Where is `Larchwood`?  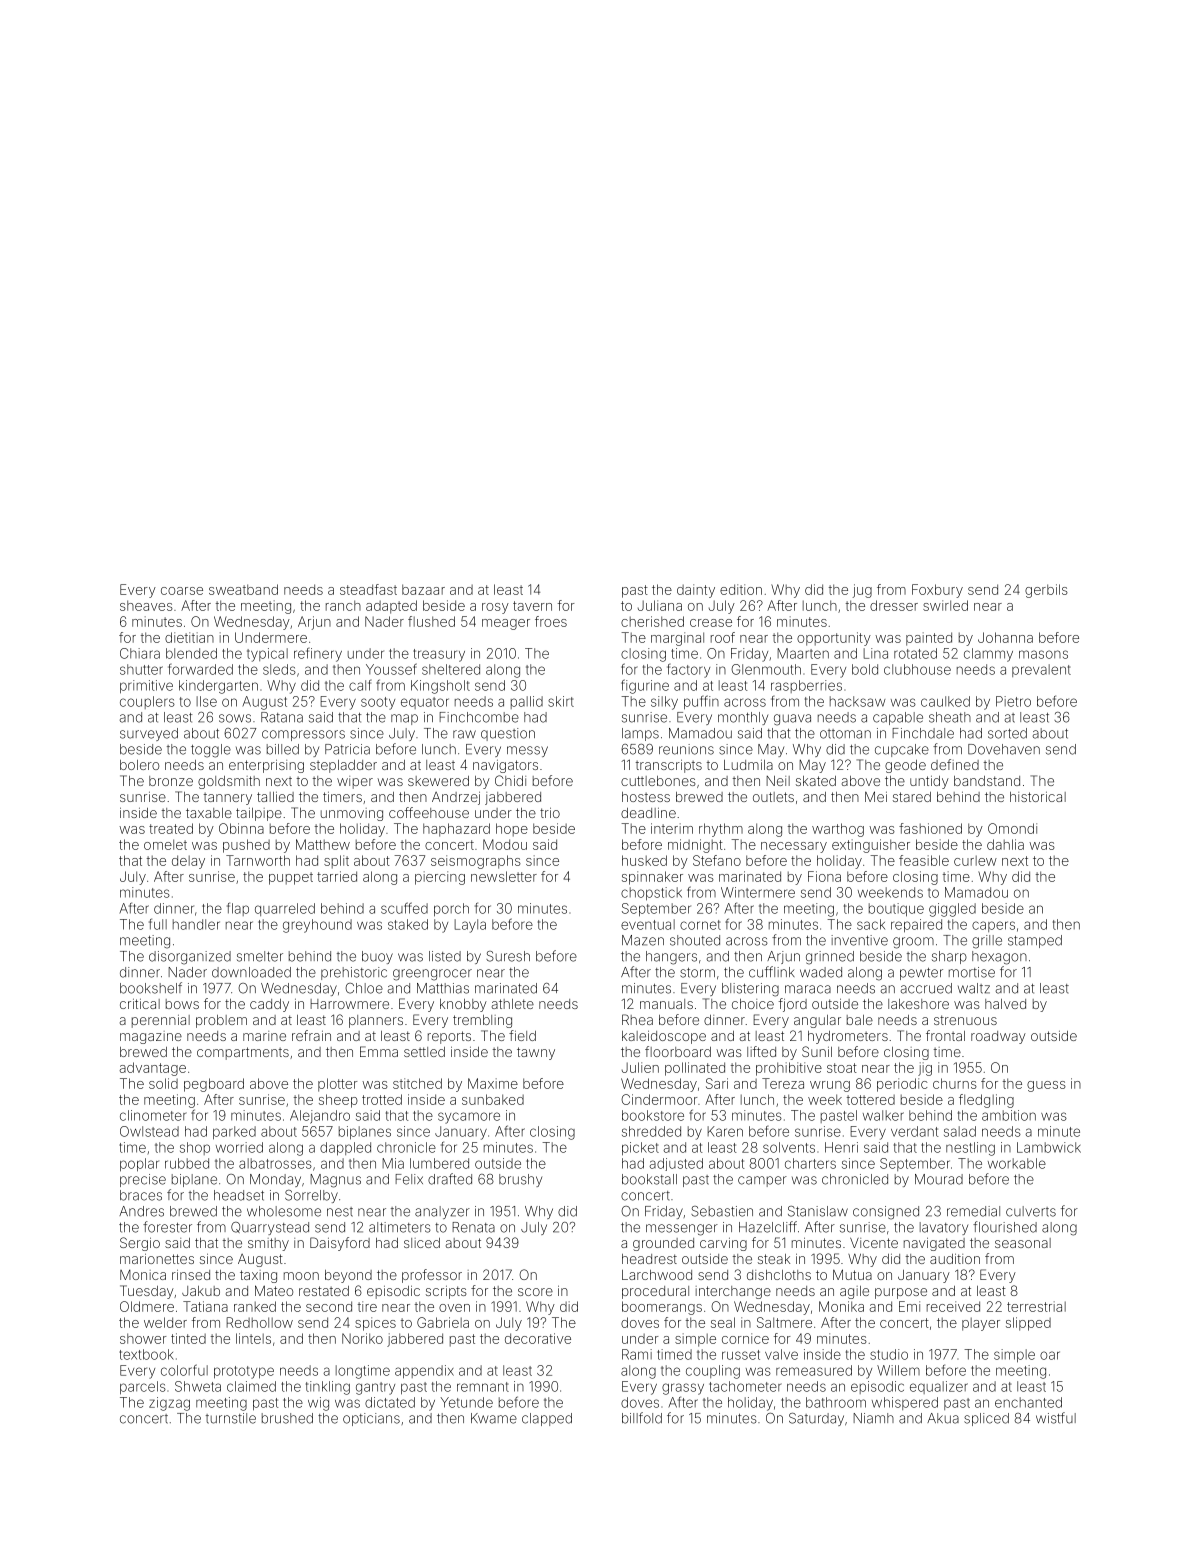
Larchwood is located at coordinates (657, 1275).
